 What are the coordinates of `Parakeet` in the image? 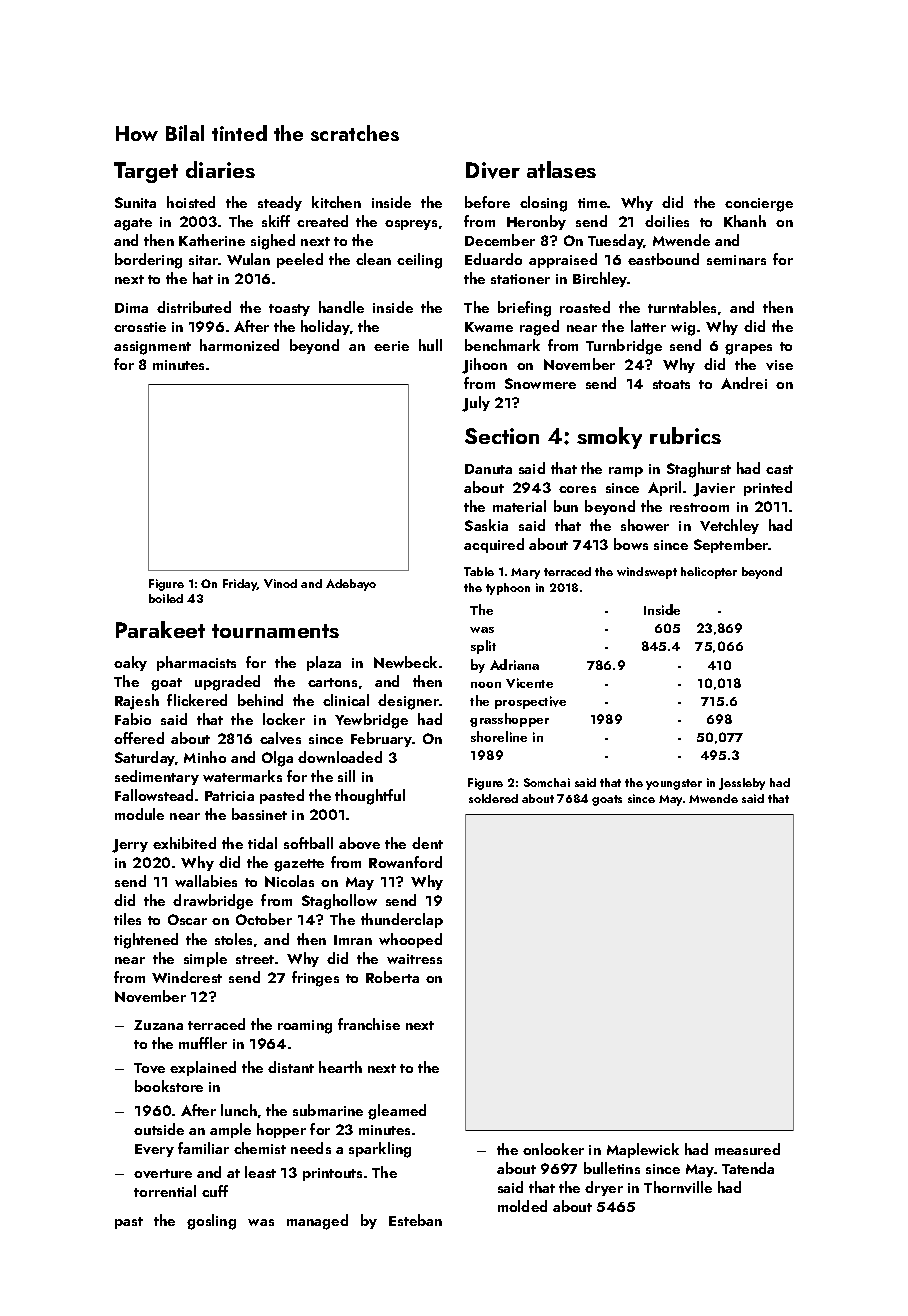 It's located at (160, 629).
